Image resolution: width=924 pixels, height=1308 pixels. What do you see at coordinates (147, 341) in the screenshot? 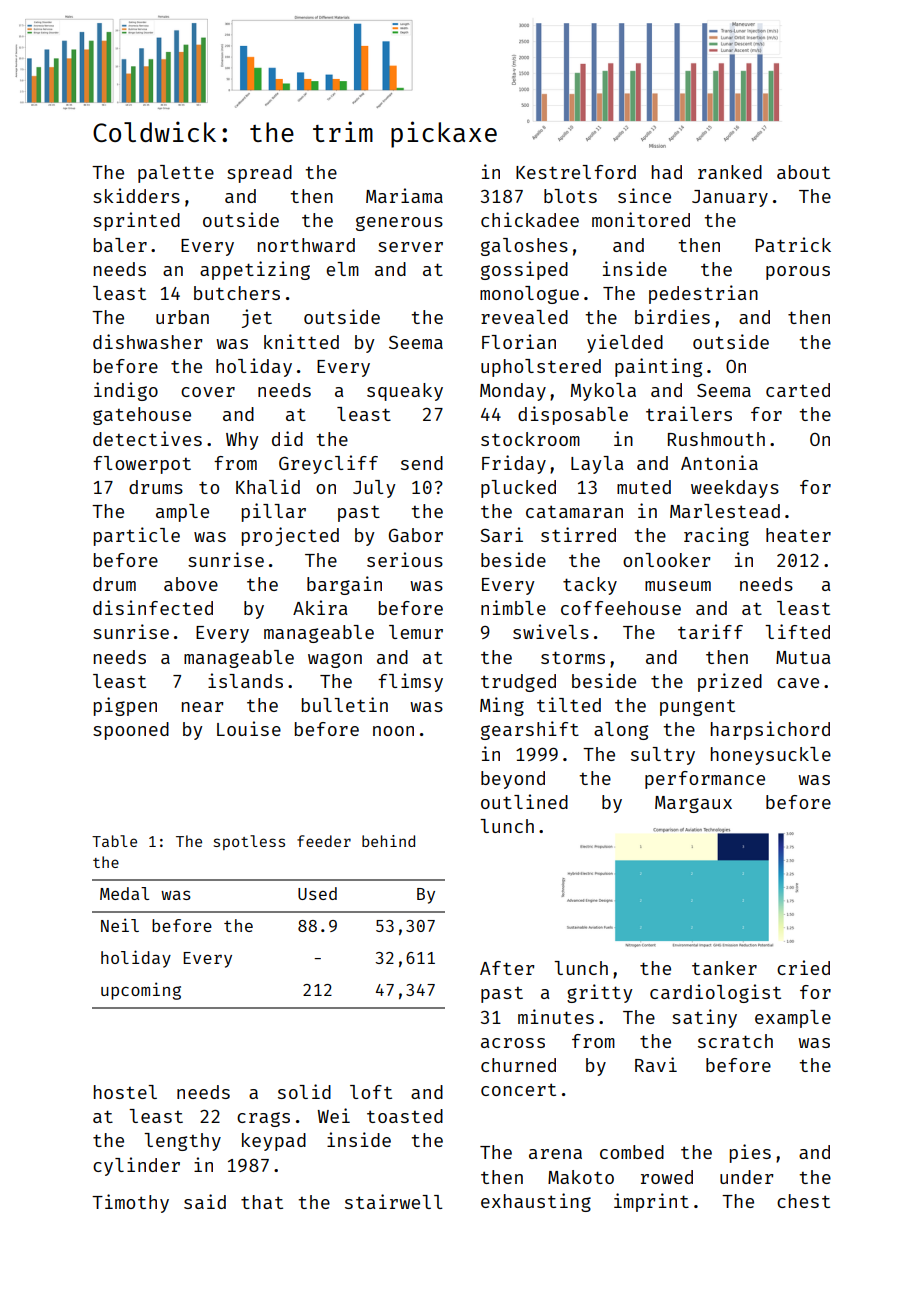
I see `dishwasher` at bounding box center [147, 341].
